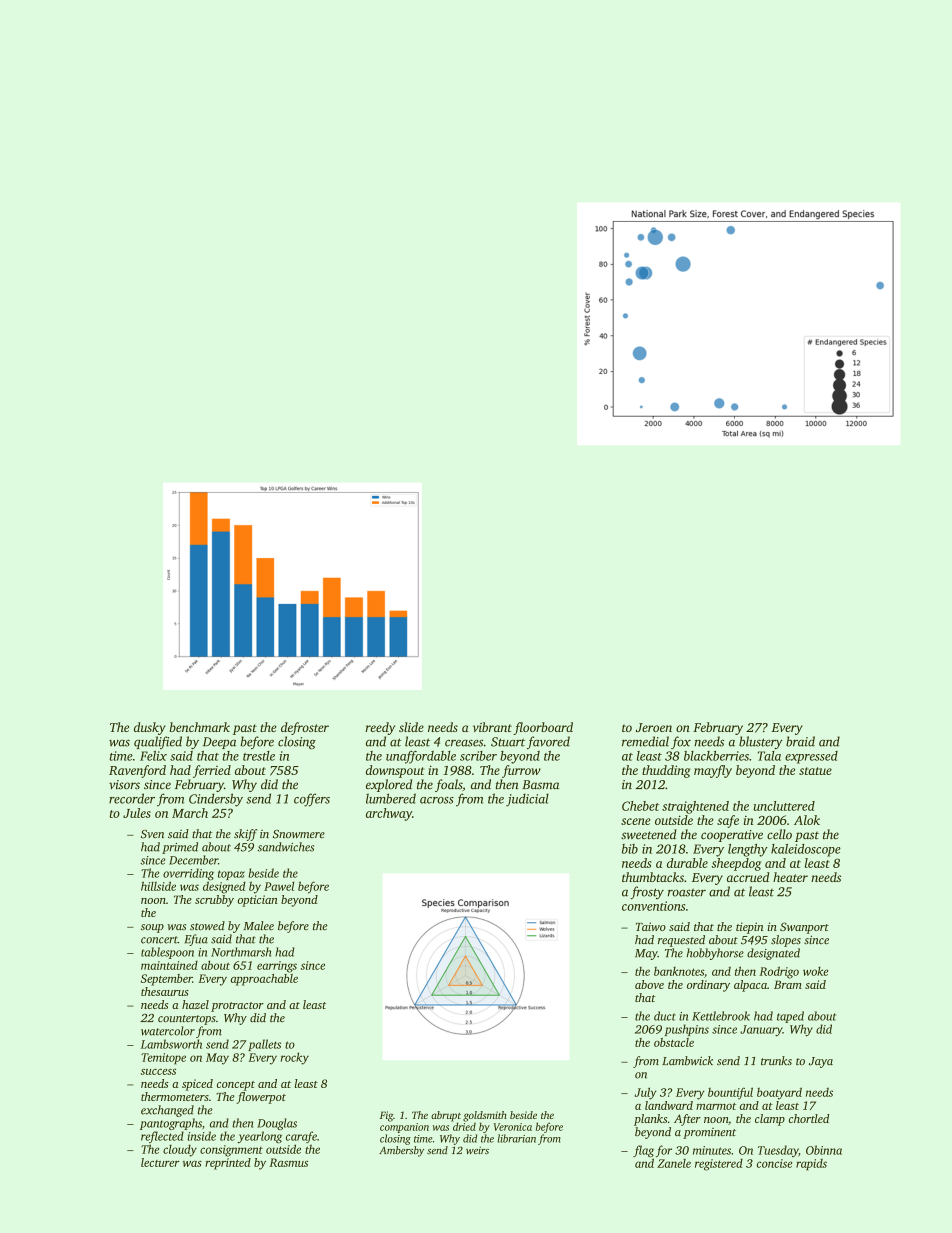 This screenshot has height=1233, width=952. Describe the element at coordinates (687, 863) in the screenshot. I see `durable` at that location.
